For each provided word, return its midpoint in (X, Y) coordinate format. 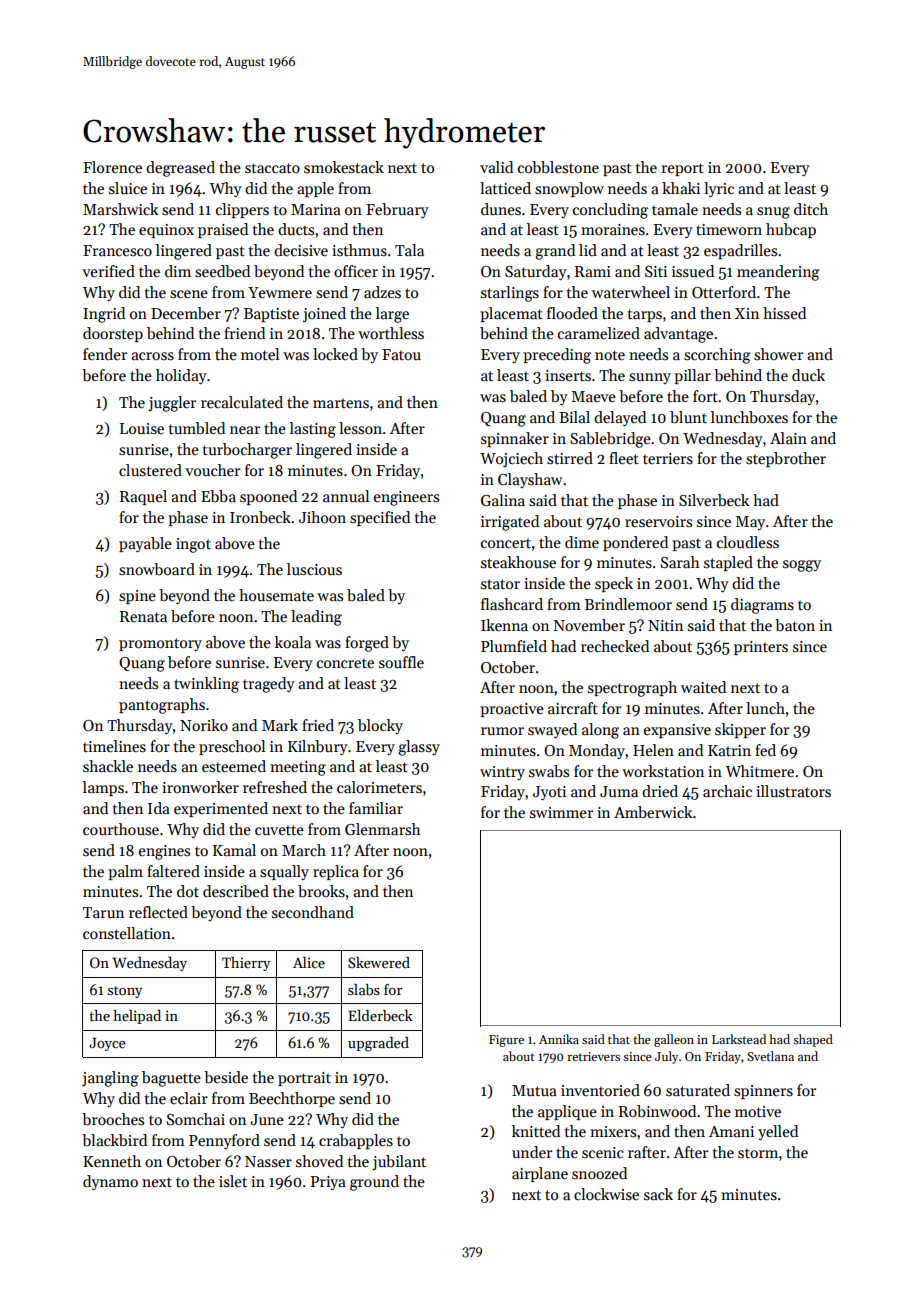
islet (233, 1181)
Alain (788, 438)
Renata (143, 616)
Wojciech (511, 460)
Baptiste (271, 315)
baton (795, 625)
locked (335, 354)
